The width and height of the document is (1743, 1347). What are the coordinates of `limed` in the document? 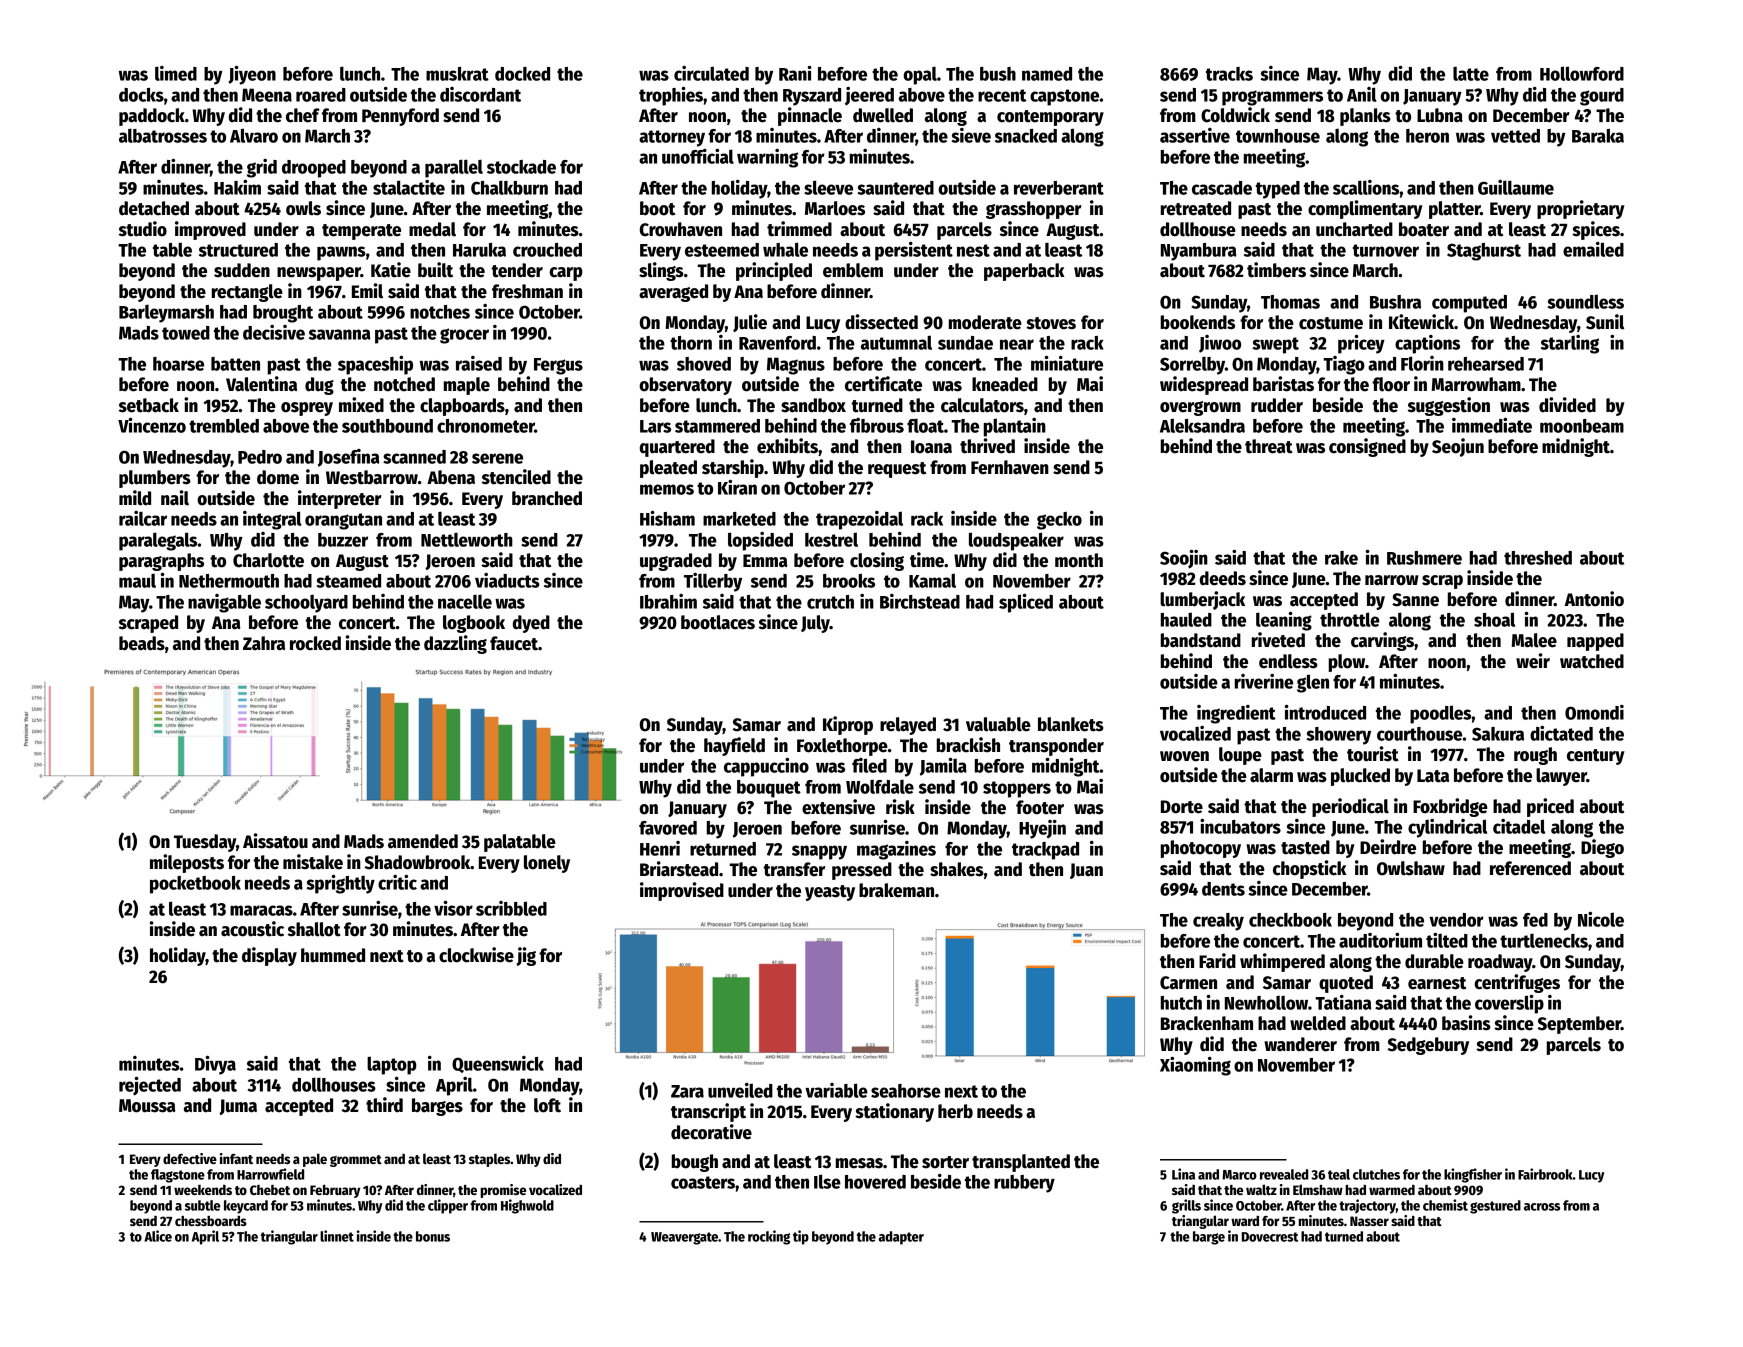 It's located at (176, 73).
